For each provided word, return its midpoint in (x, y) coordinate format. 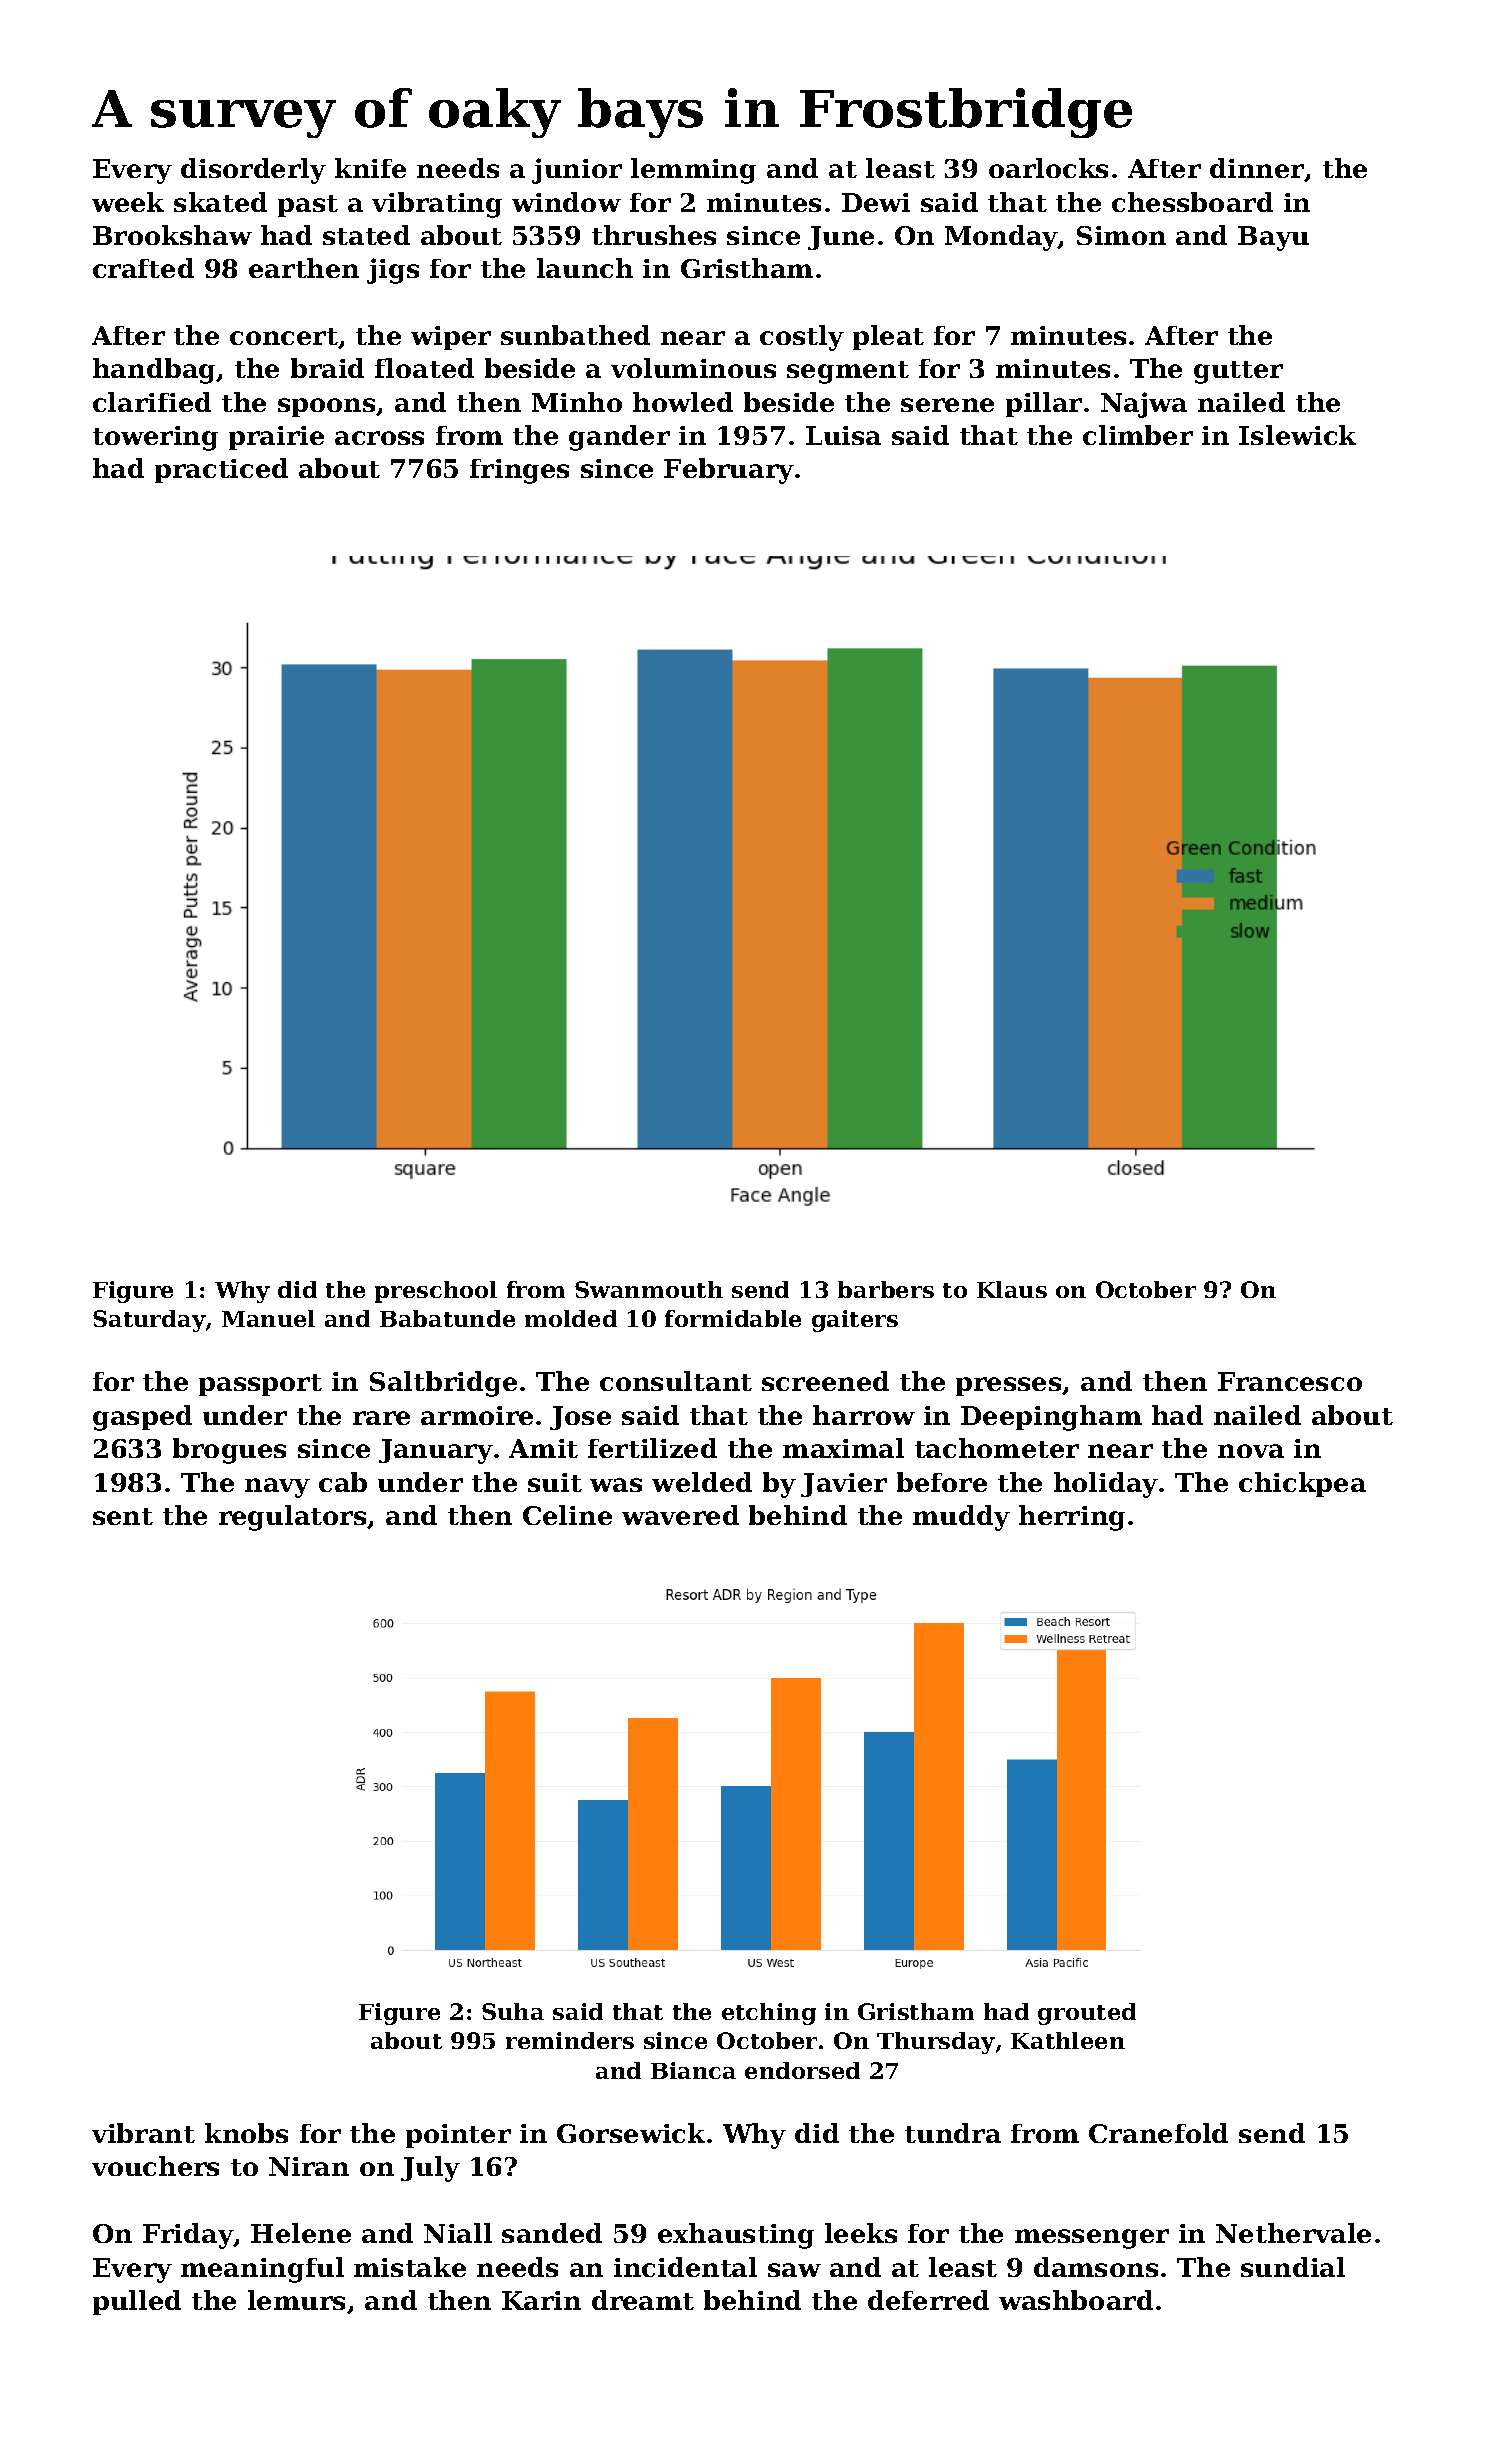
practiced (221, 470)
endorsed (802, 2070)
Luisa (843, 435)
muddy (961, 1518)
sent (123, 1516)
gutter (1238, 372)
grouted (1087, 2014)
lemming (693, 171)
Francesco (1290, 1381)
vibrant (143, 2133)
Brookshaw (172, 235)
